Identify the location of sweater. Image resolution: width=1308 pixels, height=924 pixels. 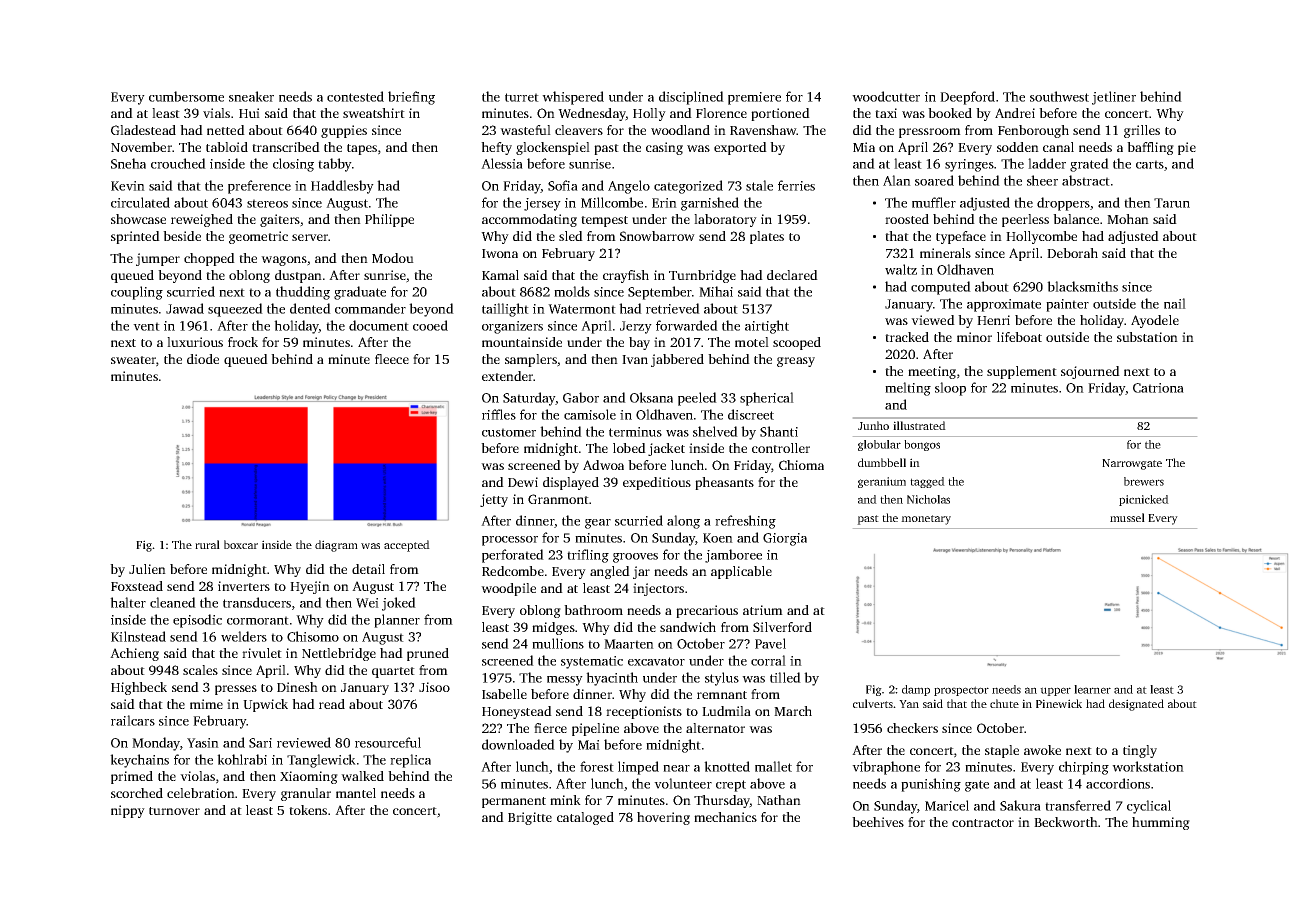
(133, 360).
